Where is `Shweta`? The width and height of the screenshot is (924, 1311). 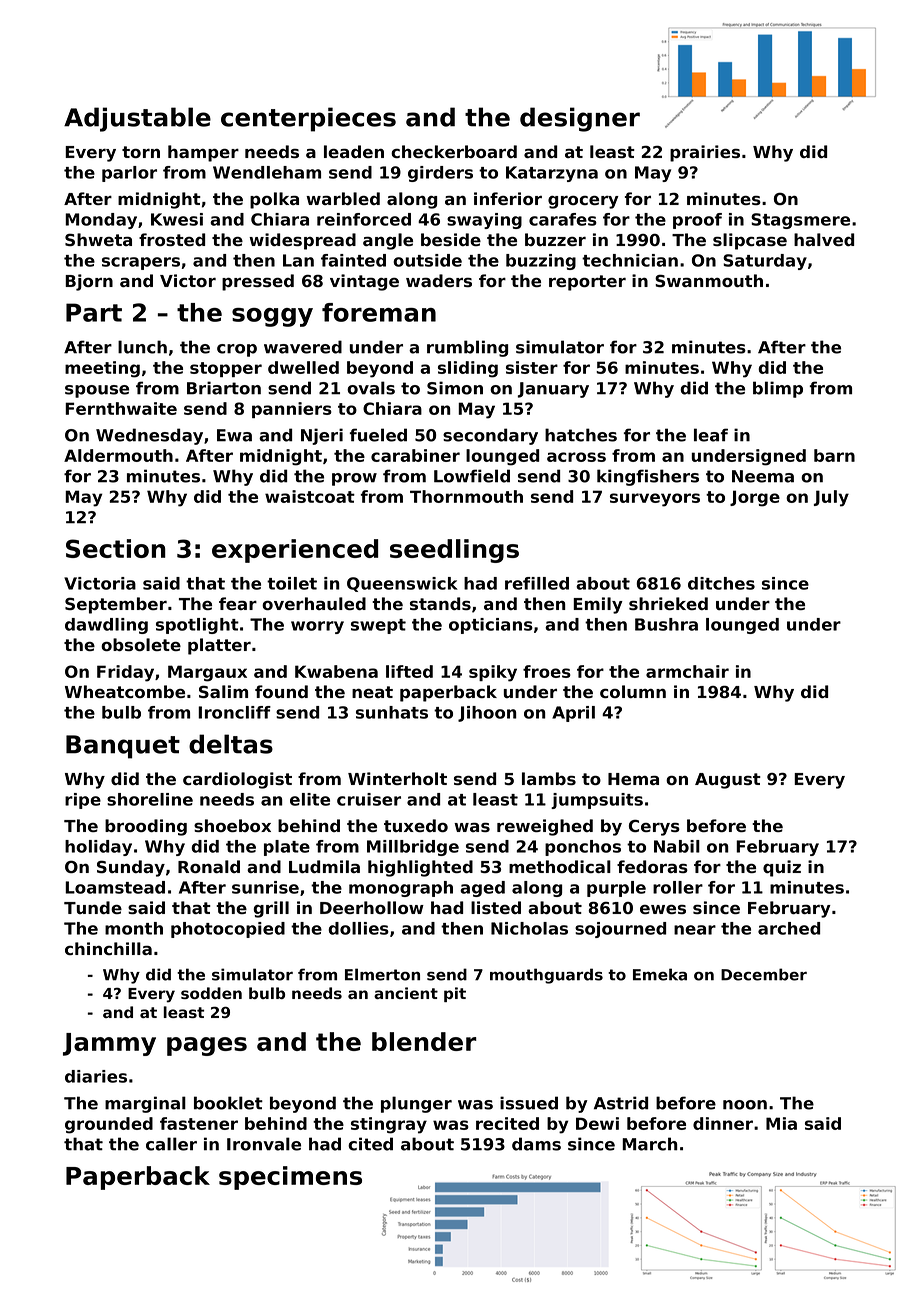 Shweta is located at coordinates (98, 239).
